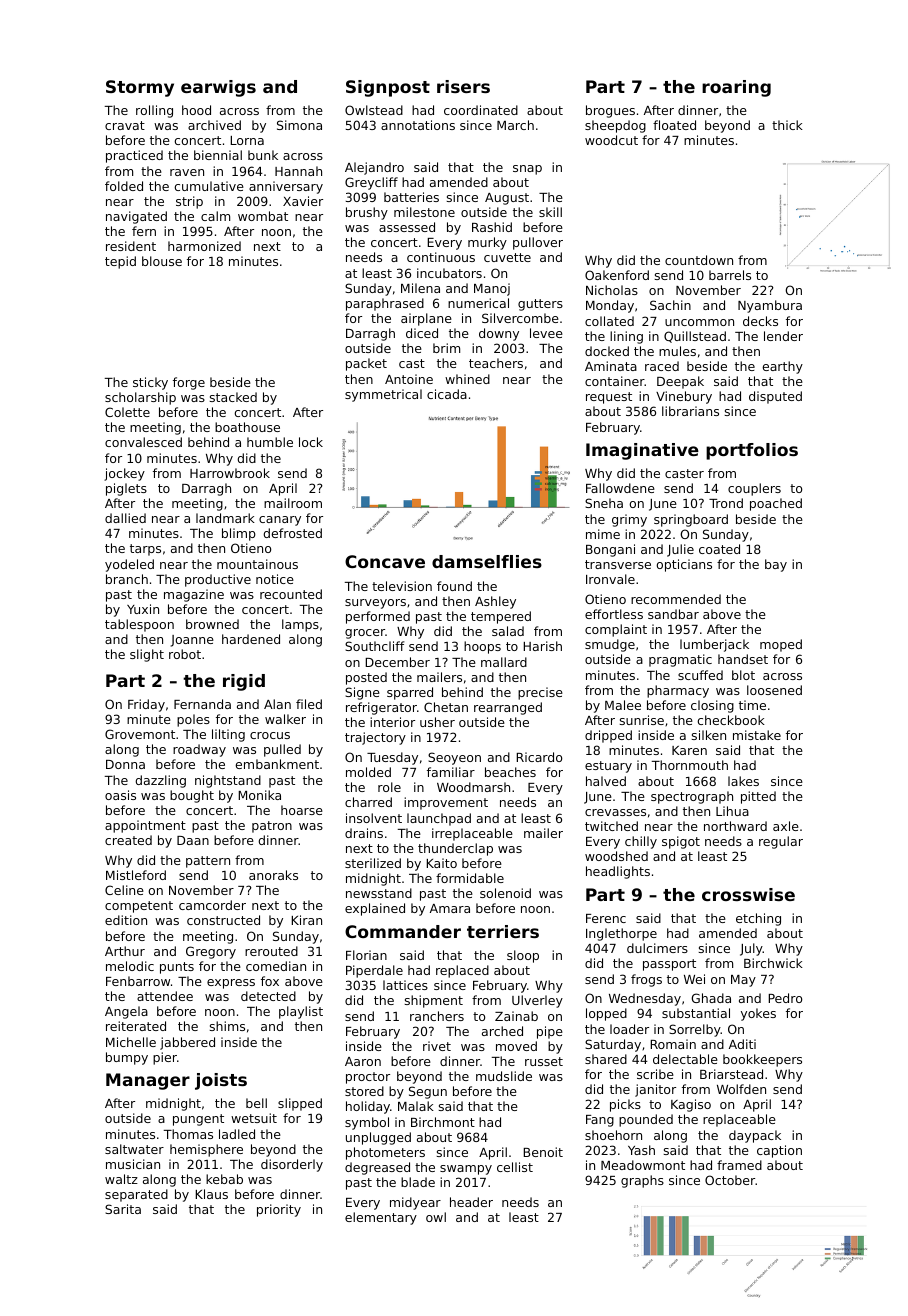 The height and width of the page is (1316, 908). I want to click on tepid, so click(120, 262).
